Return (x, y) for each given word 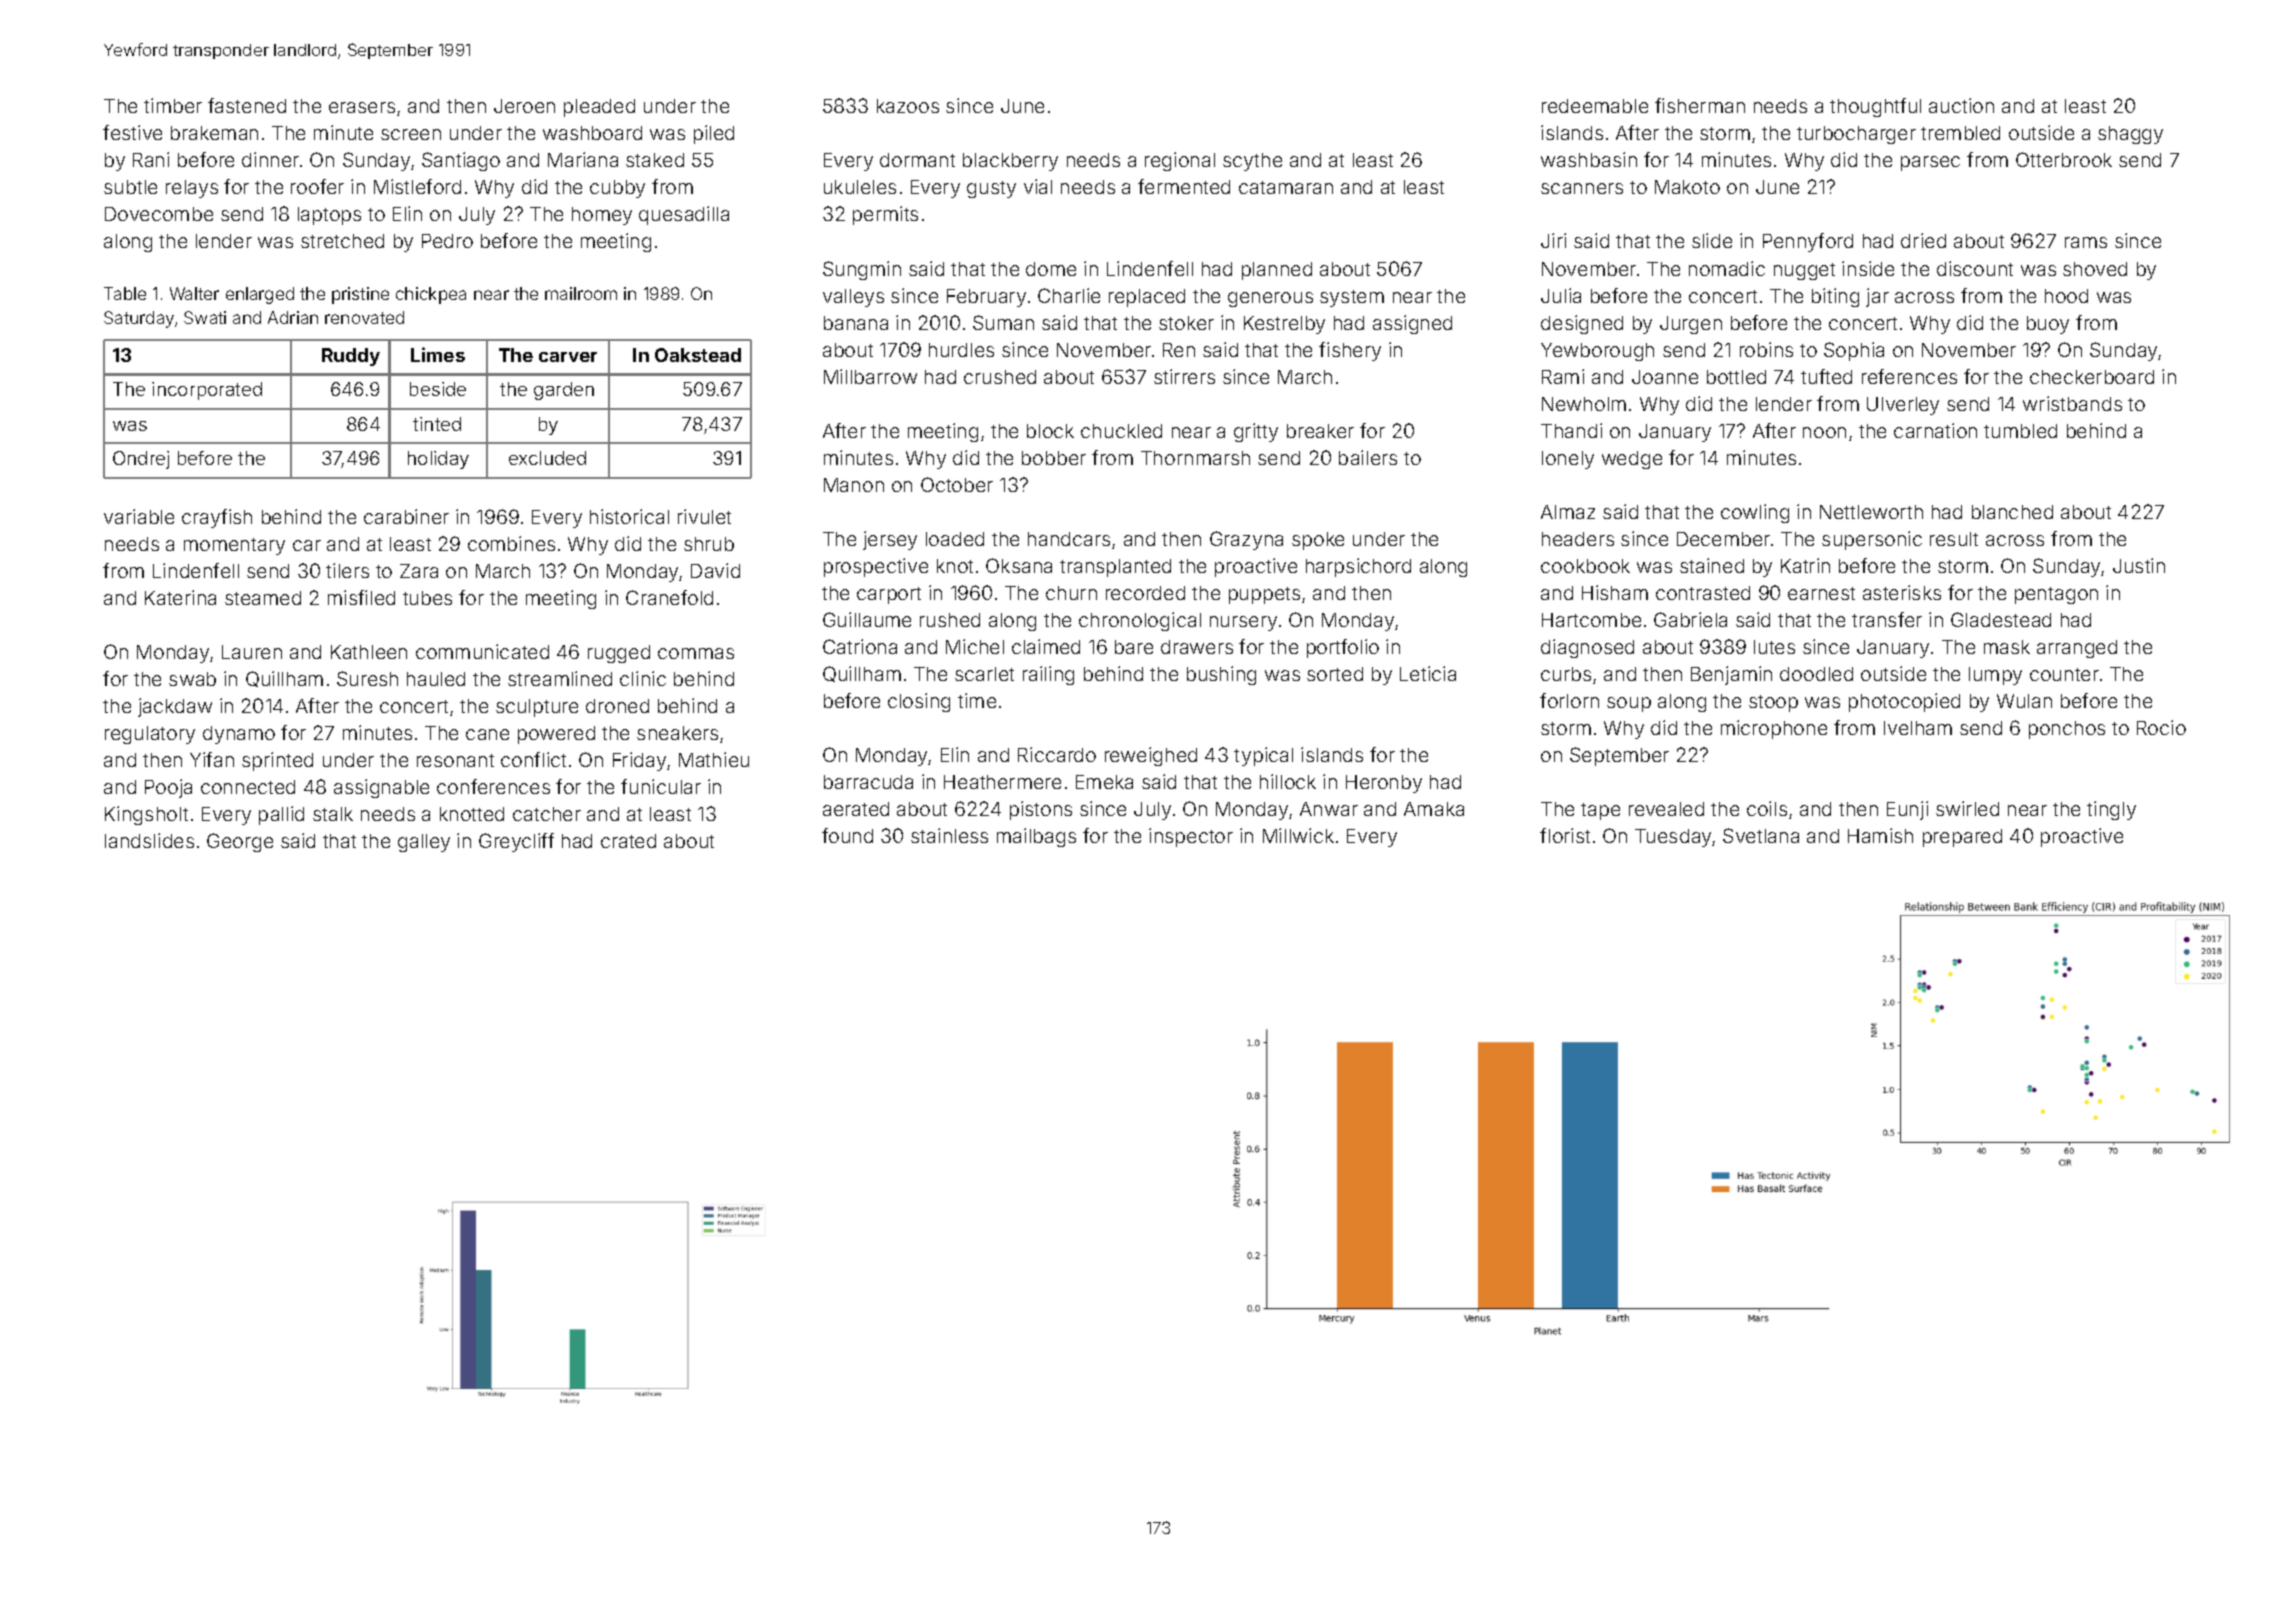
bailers (1368, 457)
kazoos (908, 106)
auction (1961, 105)
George (240, 842)
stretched (342, 241)
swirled (1967, 808)
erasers (362, 107)
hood (2066, 296)
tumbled (2020, 431)
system (1352, 298)
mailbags (1036, 837)
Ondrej (141, 460)
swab (192, 679)
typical (1263, 756)
